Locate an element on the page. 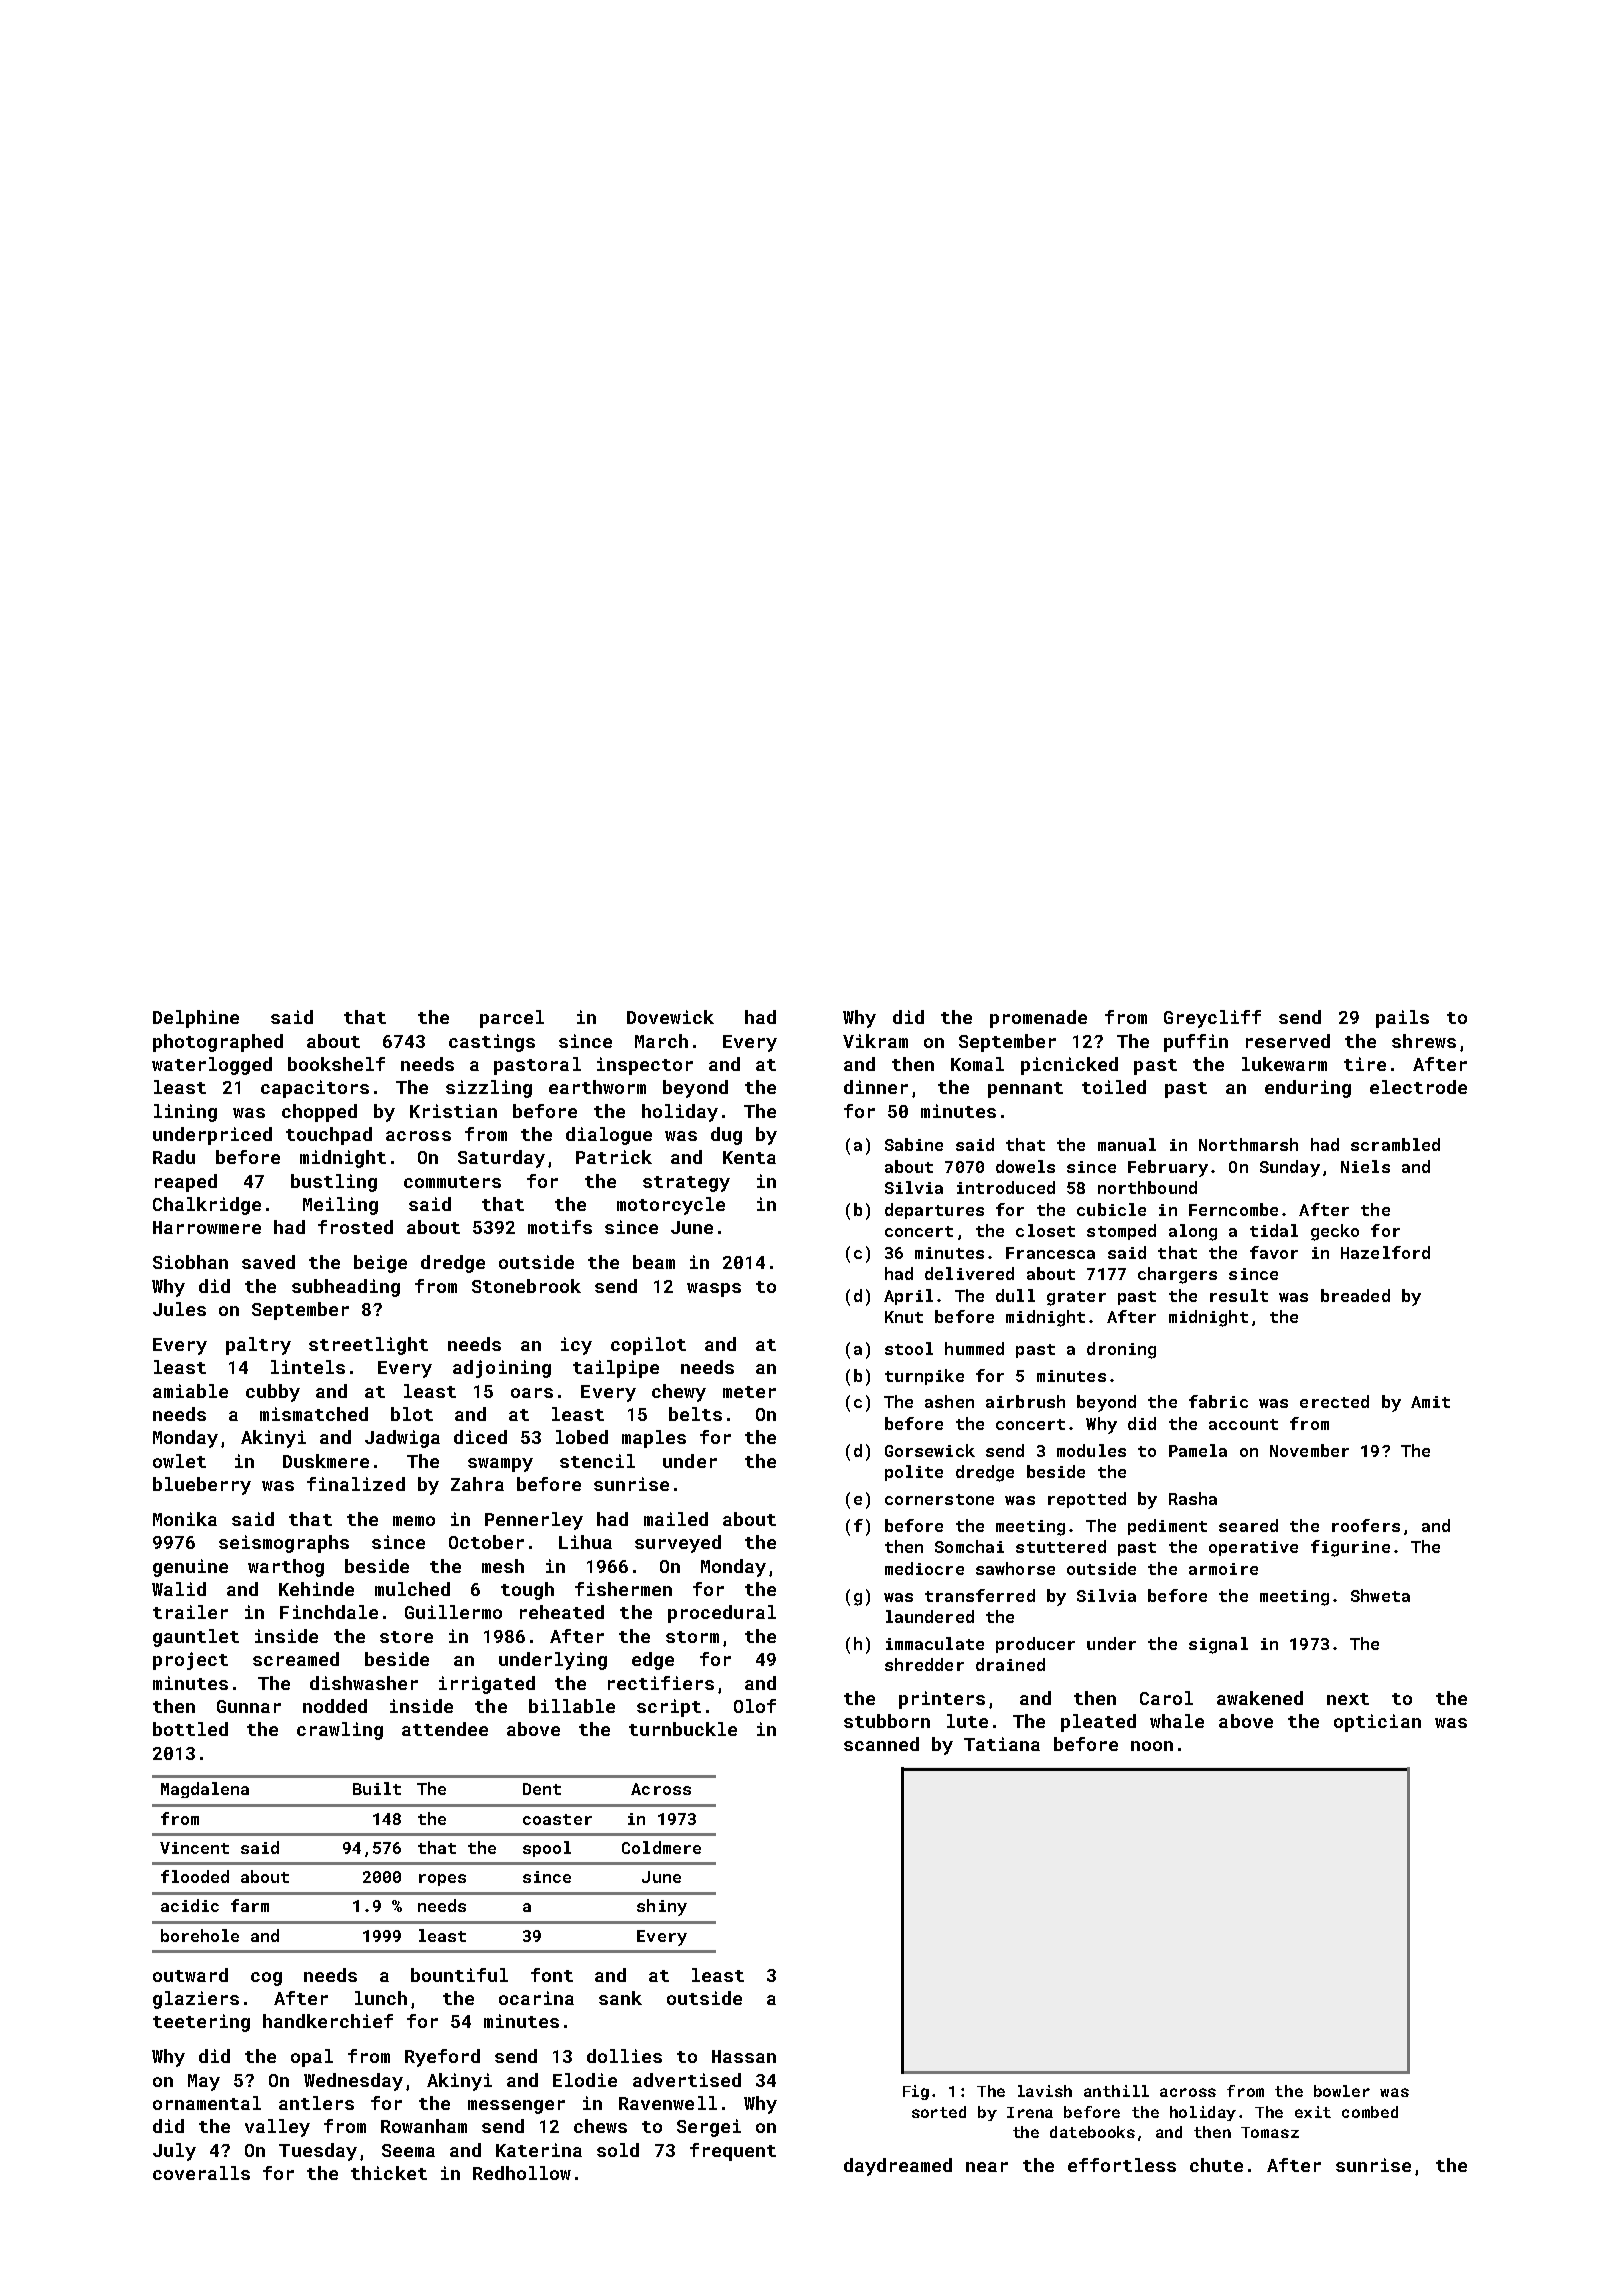  Amit is located at coordinates (1430, 1402).
